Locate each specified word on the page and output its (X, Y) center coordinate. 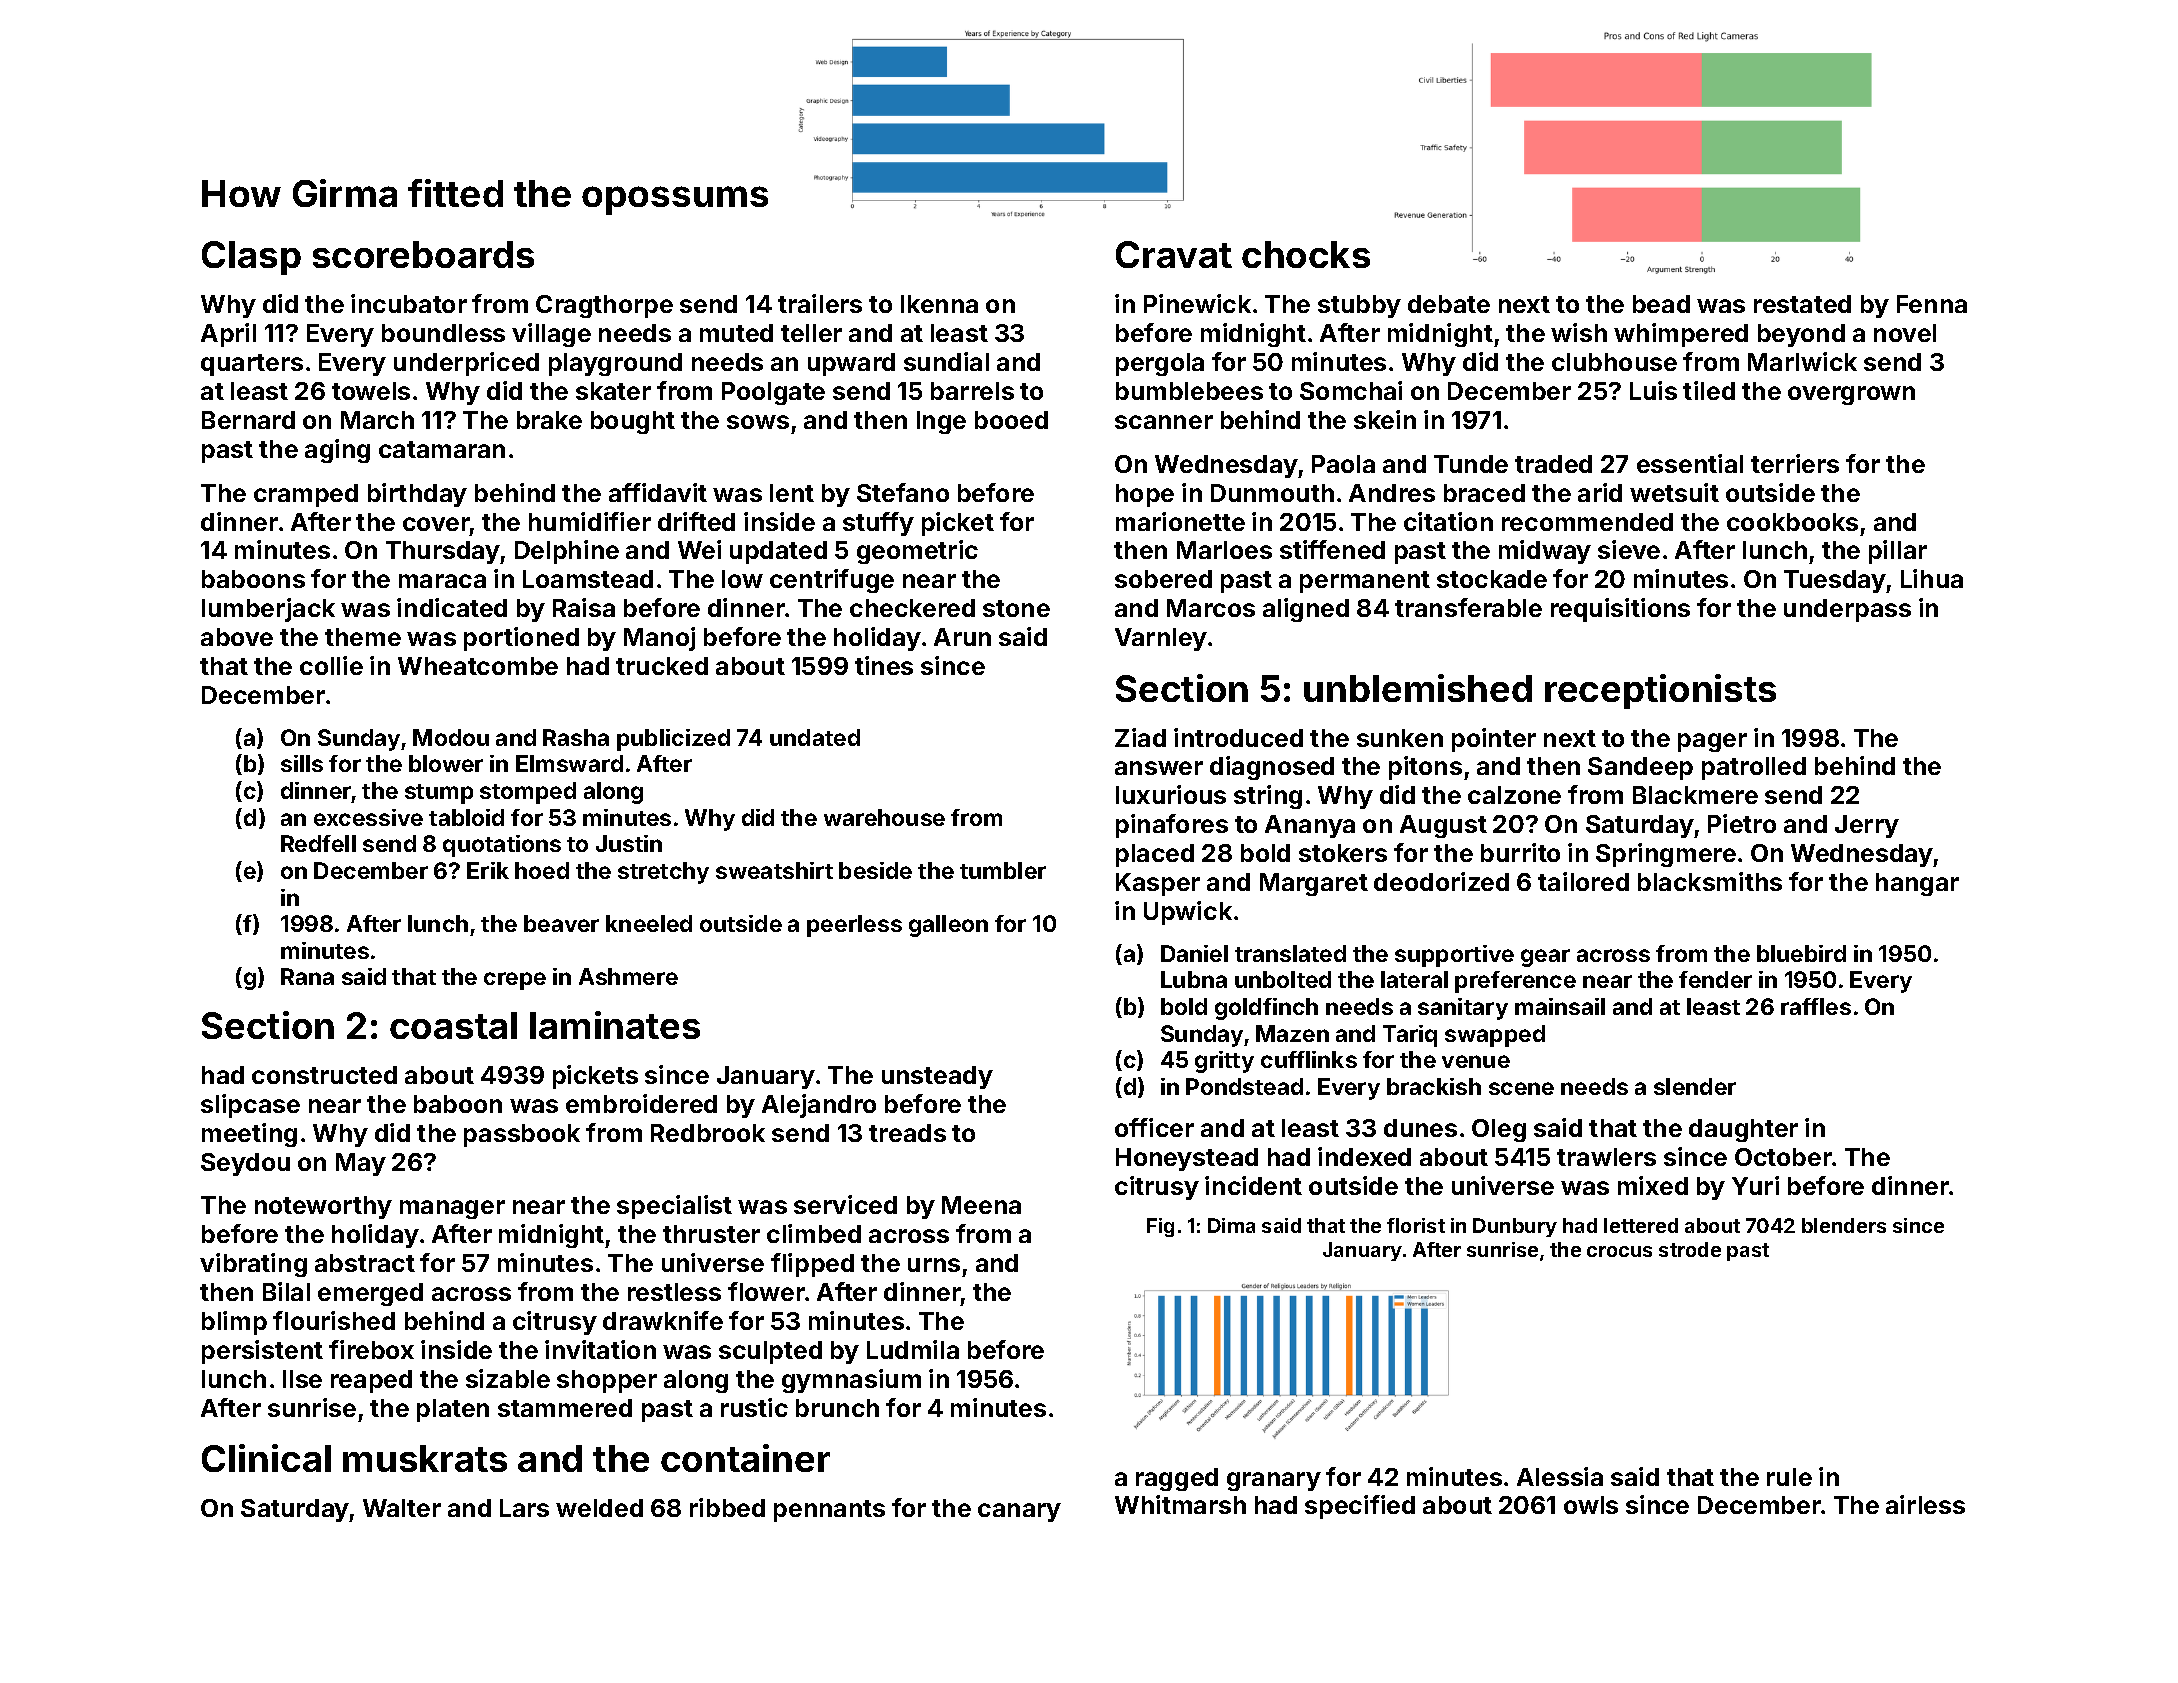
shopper (607, 1381)
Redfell (318, 843)
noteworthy (323, 1207)
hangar (1917, 884)
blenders (1844, 1225)
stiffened (1332, 549)
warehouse (884, 817)
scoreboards (423, 254)
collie (331, 665)
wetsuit (1674, 492)
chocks (1306, 254)
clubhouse (1614, 362)
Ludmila (913, 1349)
